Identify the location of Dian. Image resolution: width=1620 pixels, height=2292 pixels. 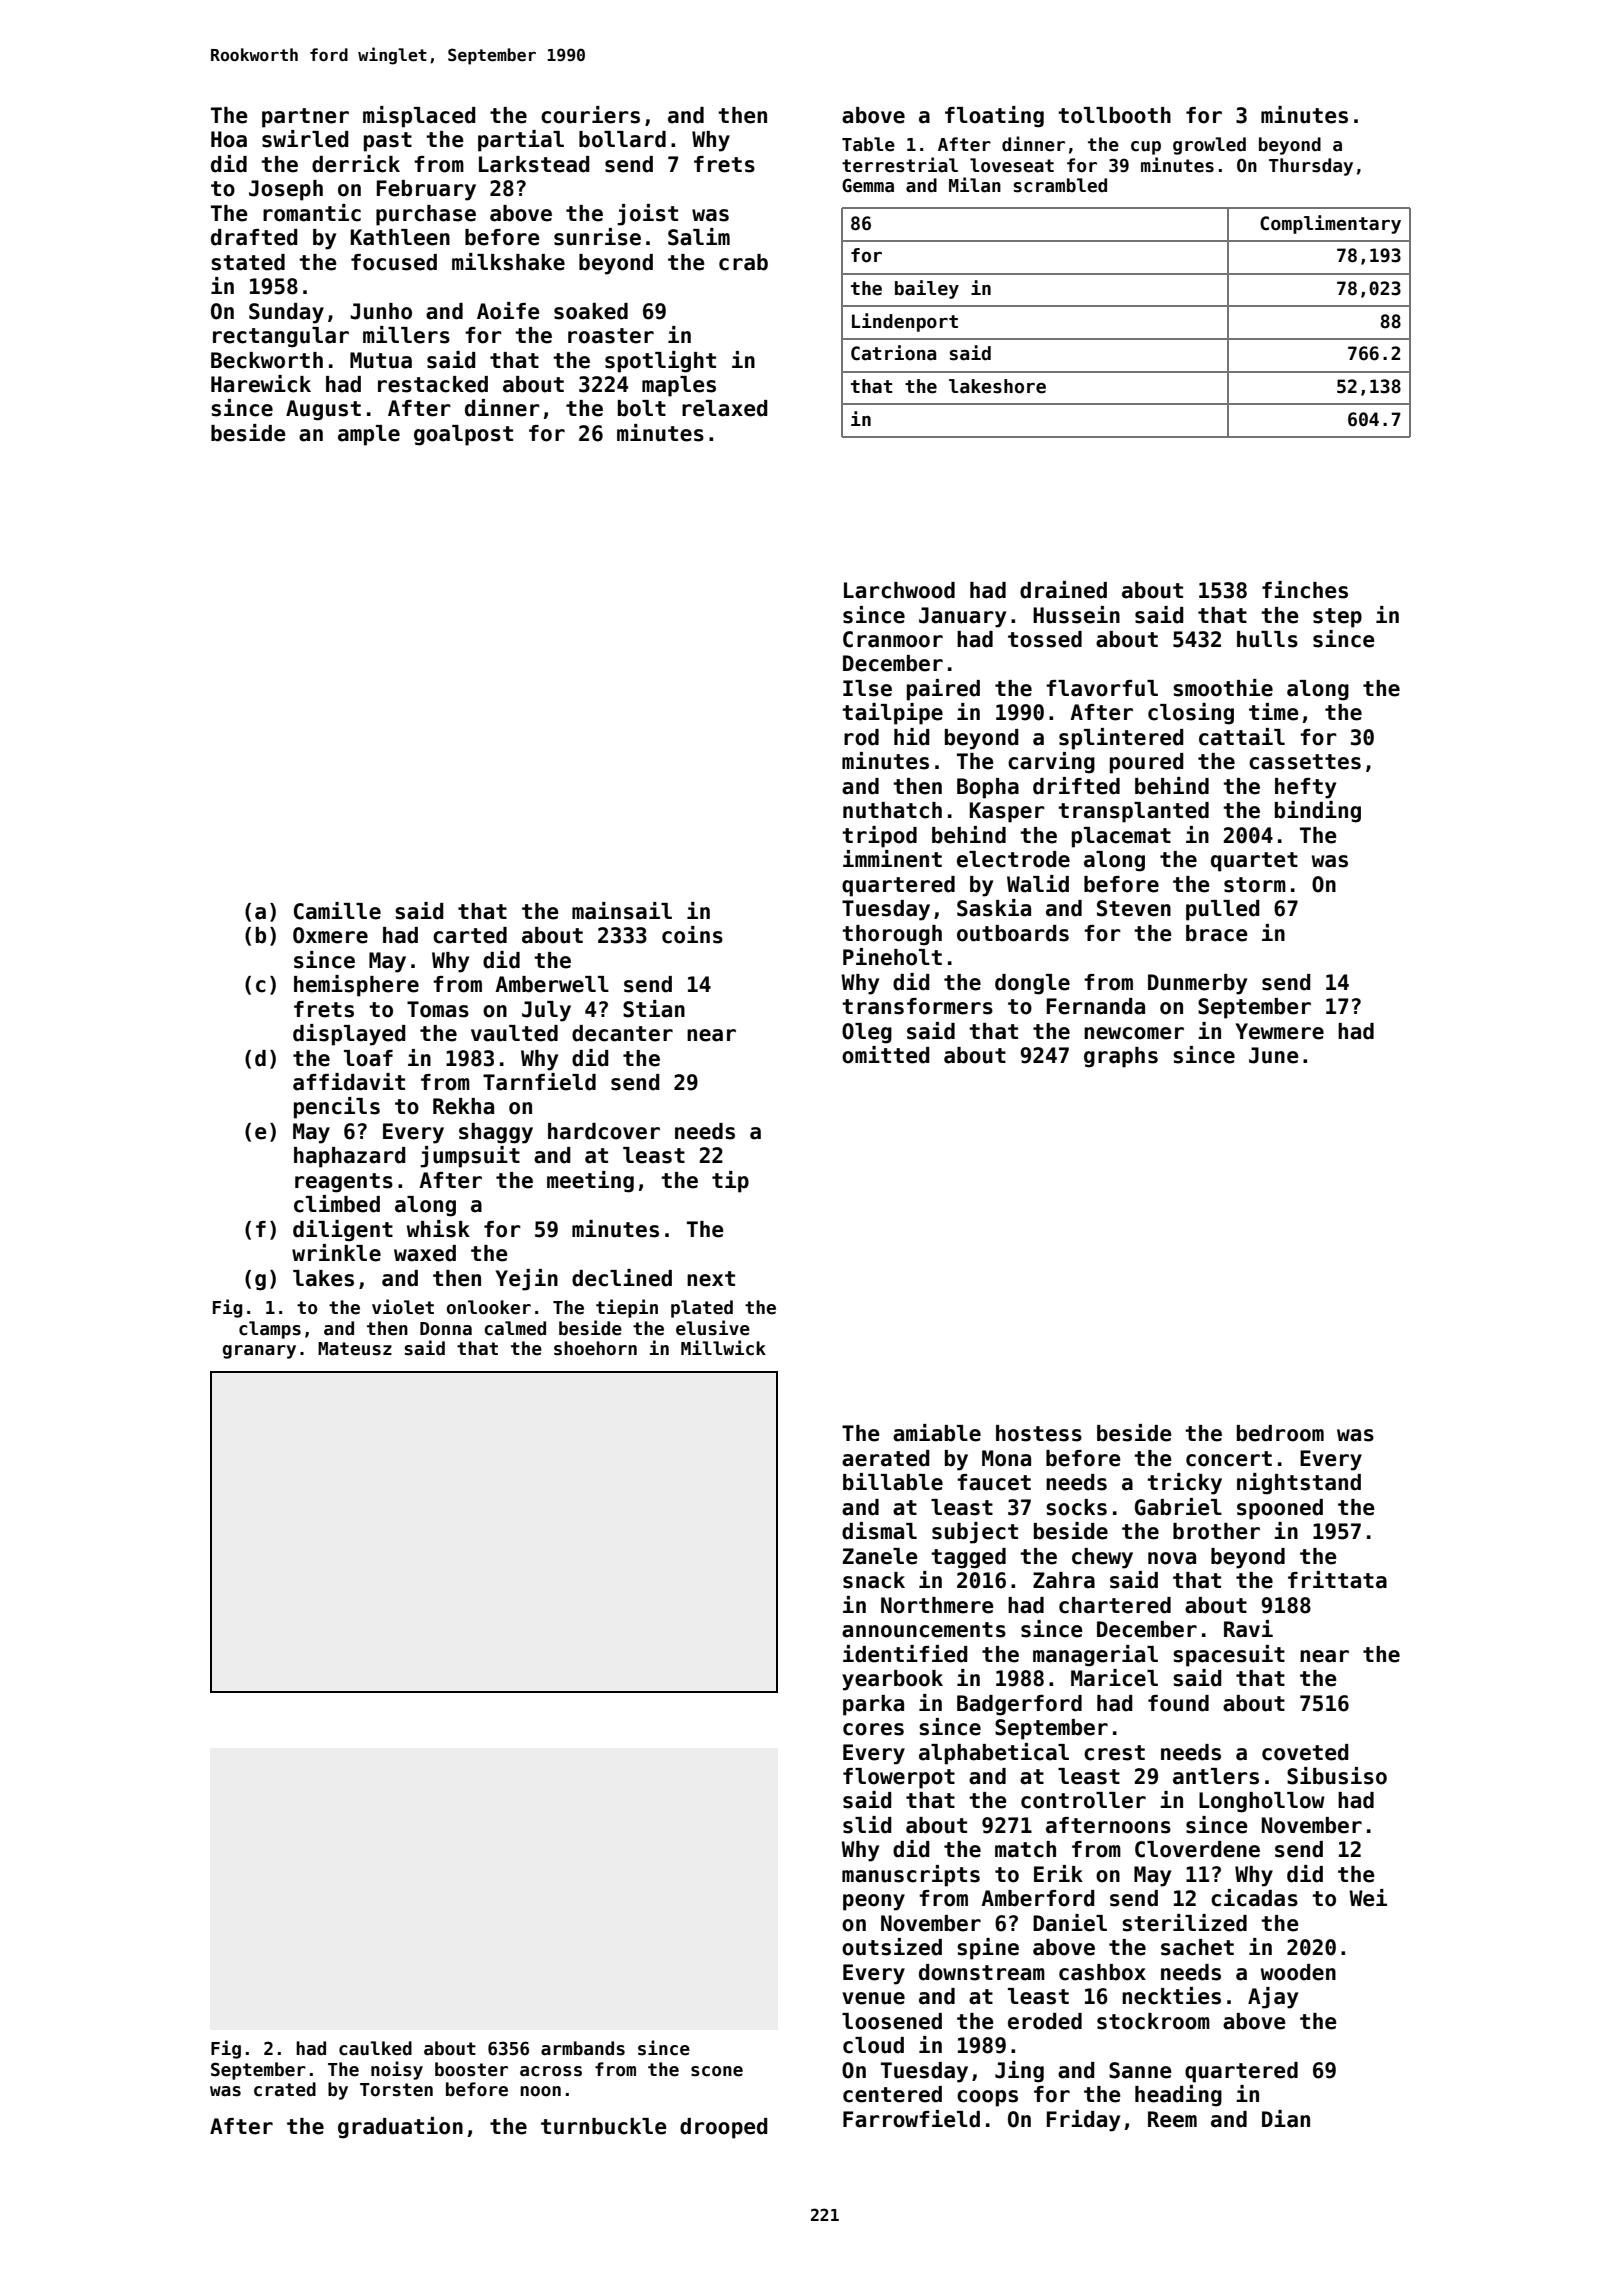
(1286, 2119).
